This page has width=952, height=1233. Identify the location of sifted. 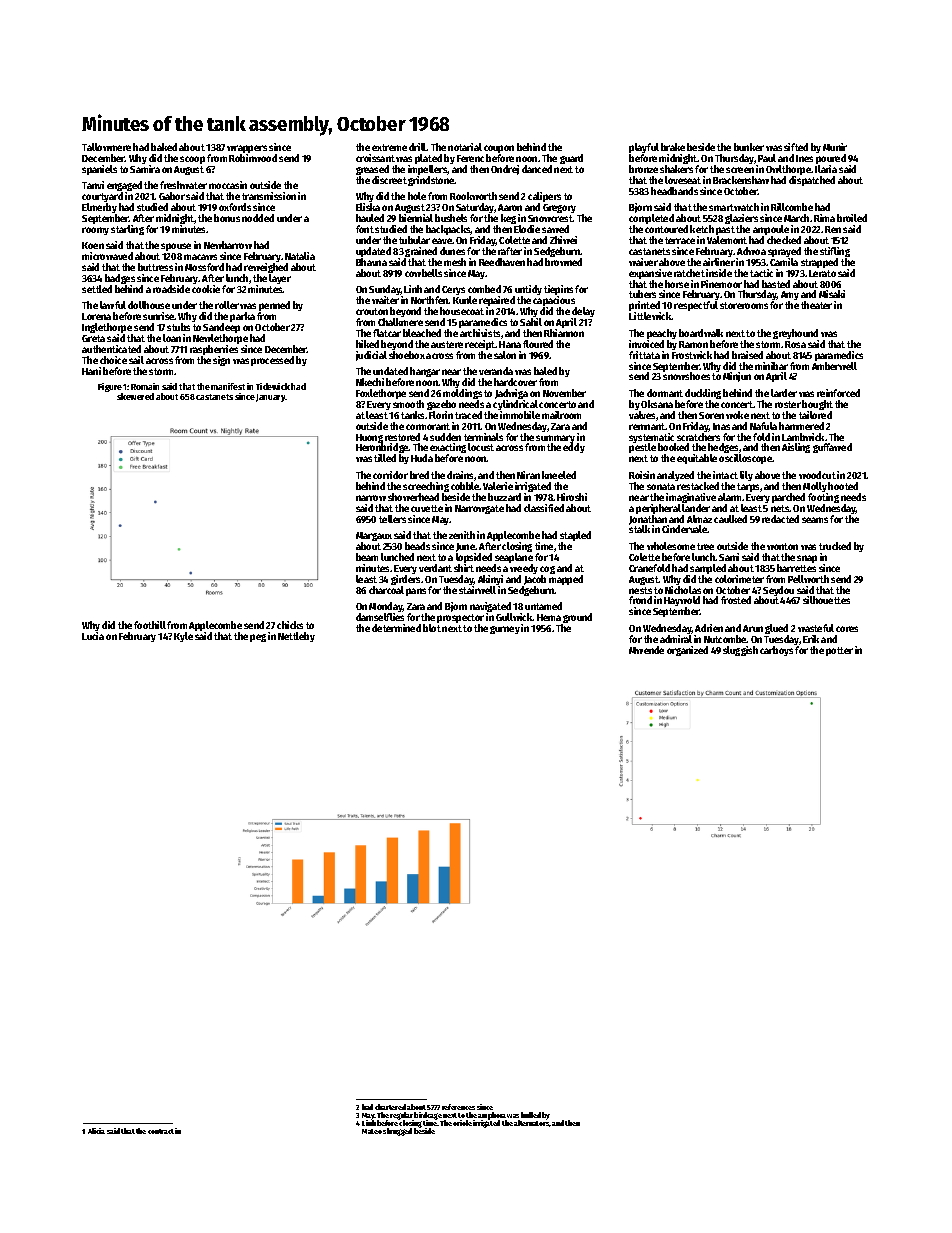
(796, 147).
